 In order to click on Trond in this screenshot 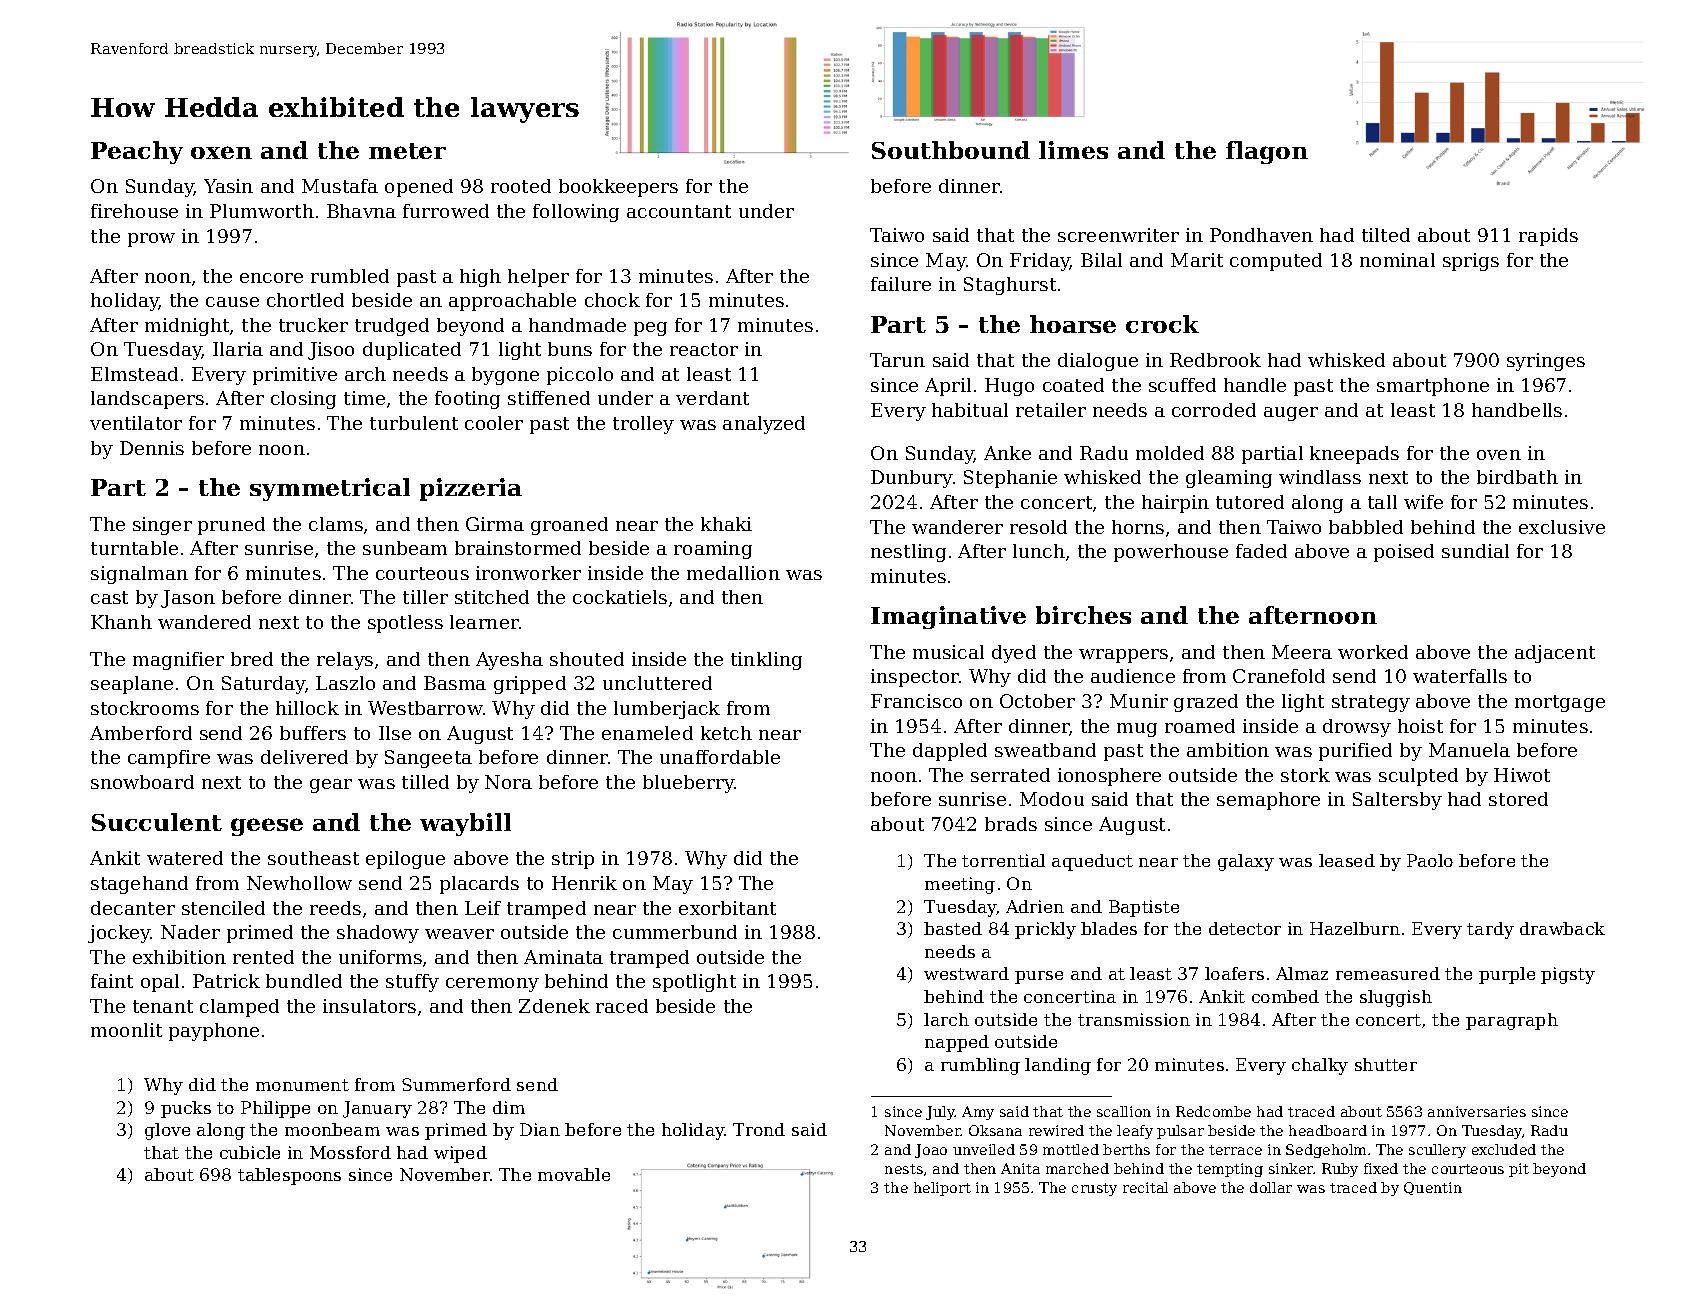, I will do `click(759, 1129)`.
